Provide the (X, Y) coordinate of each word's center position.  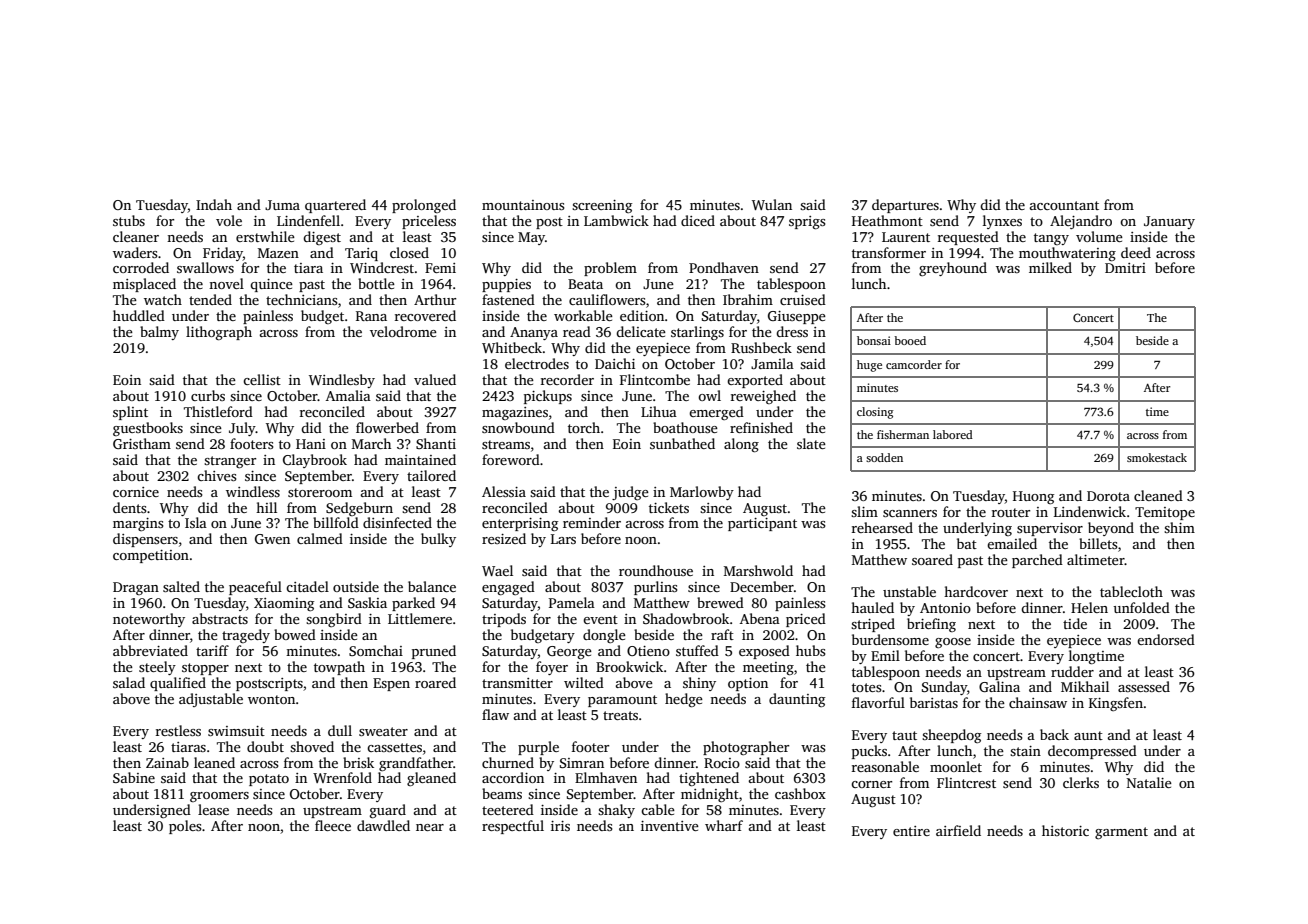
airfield (958, 830)
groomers (219, 797)
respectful (513, 827)
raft (722, 634)
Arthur (435, 299)
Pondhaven (724, 267)
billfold (336, 522)
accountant (1064, 205)
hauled (872, 607)
